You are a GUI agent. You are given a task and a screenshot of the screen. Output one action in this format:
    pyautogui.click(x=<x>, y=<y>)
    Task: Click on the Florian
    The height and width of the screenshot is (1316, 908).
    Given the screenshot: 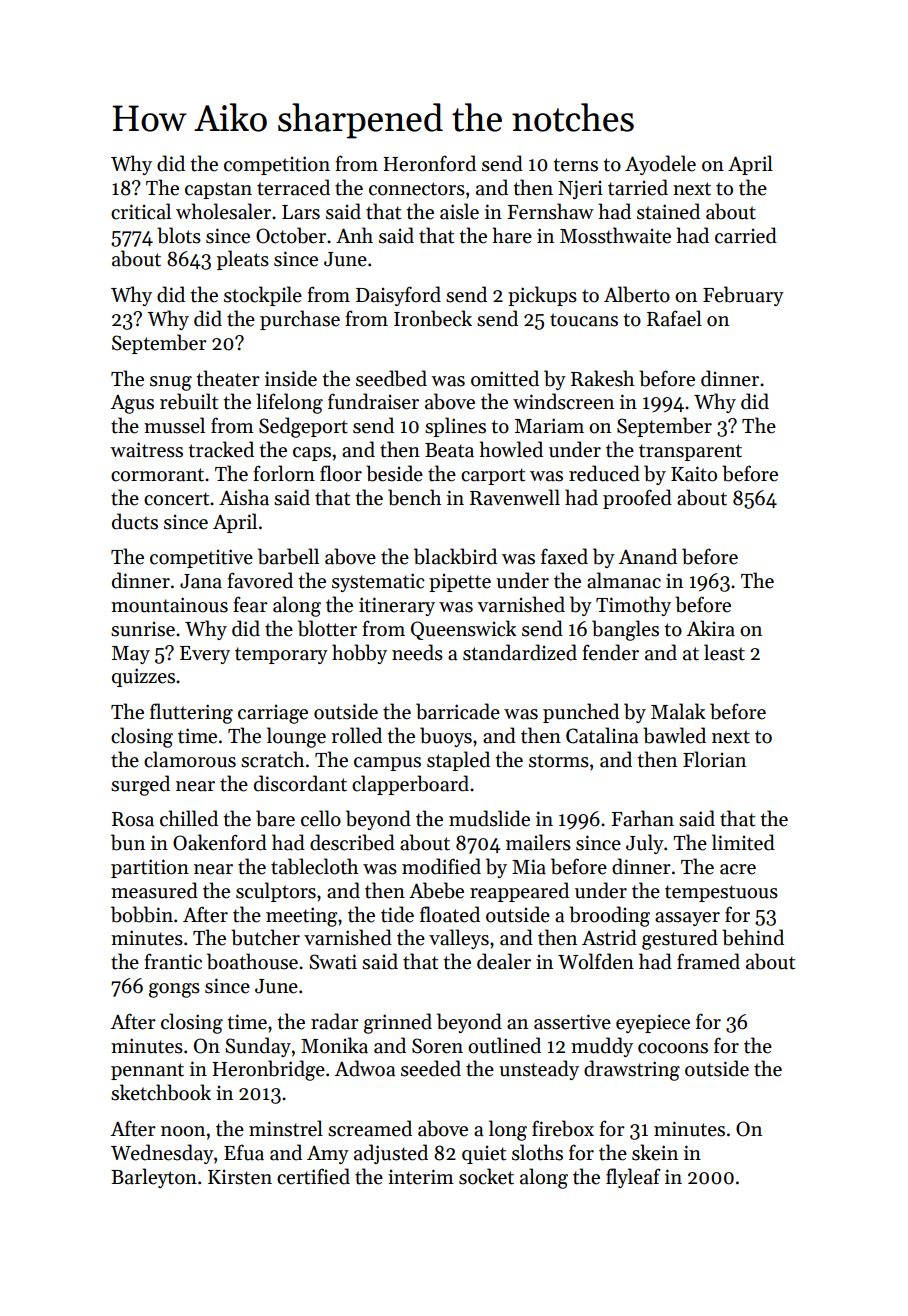 What is the action you would take?
    pyautogui.click(x=714, y=759)
